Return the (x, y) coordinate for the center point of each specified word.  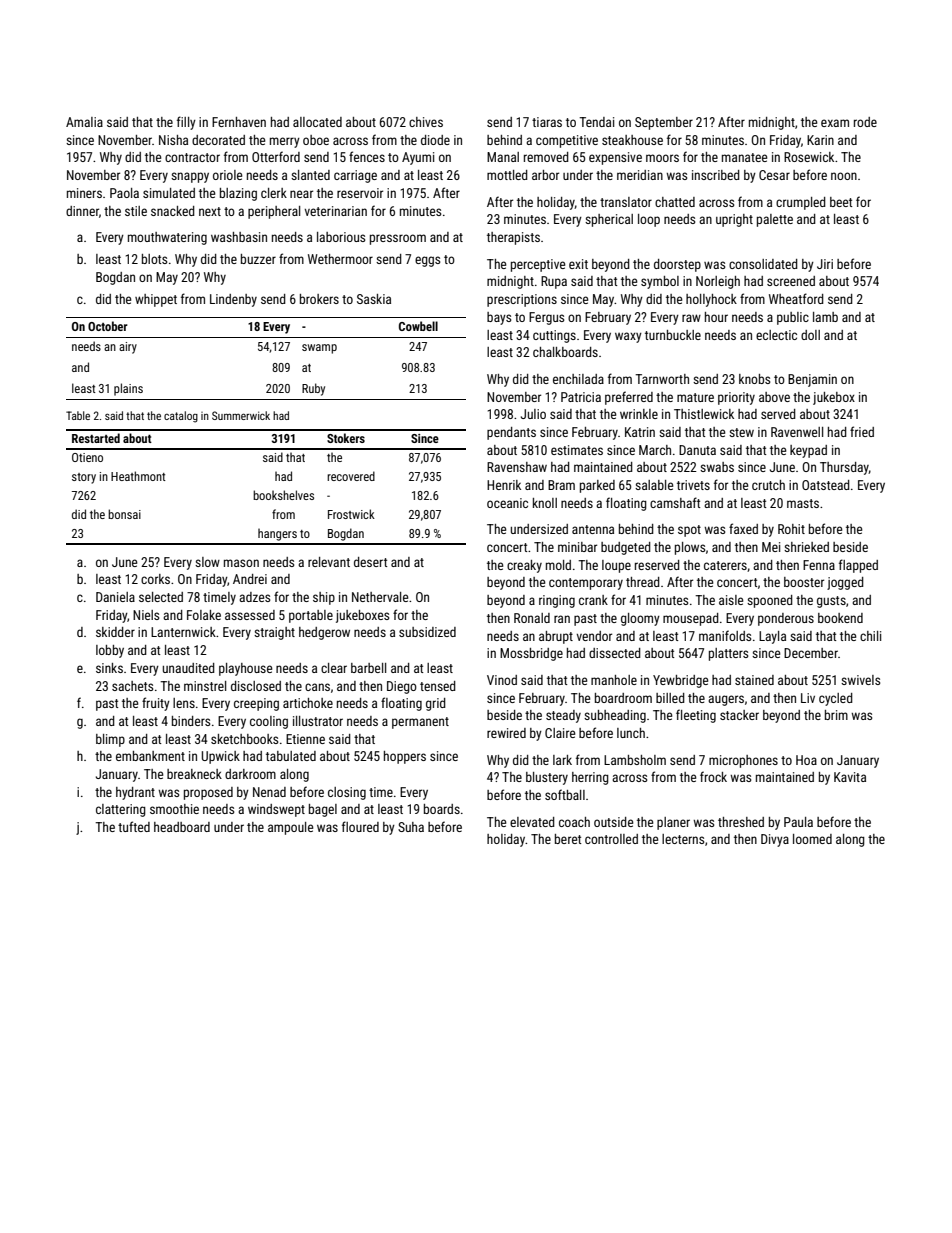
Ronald (532, 618)
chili (870, 636)
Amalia (84, 122)
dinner (82, 211)
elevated (532, 822)
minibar (577, 547)
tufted (134, 826)
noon (844, 176)
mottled (507, 175)
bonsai (124, 514)
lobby (110, 651)
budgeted (626, 548)
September (664, 123)
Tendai (596, 122)
